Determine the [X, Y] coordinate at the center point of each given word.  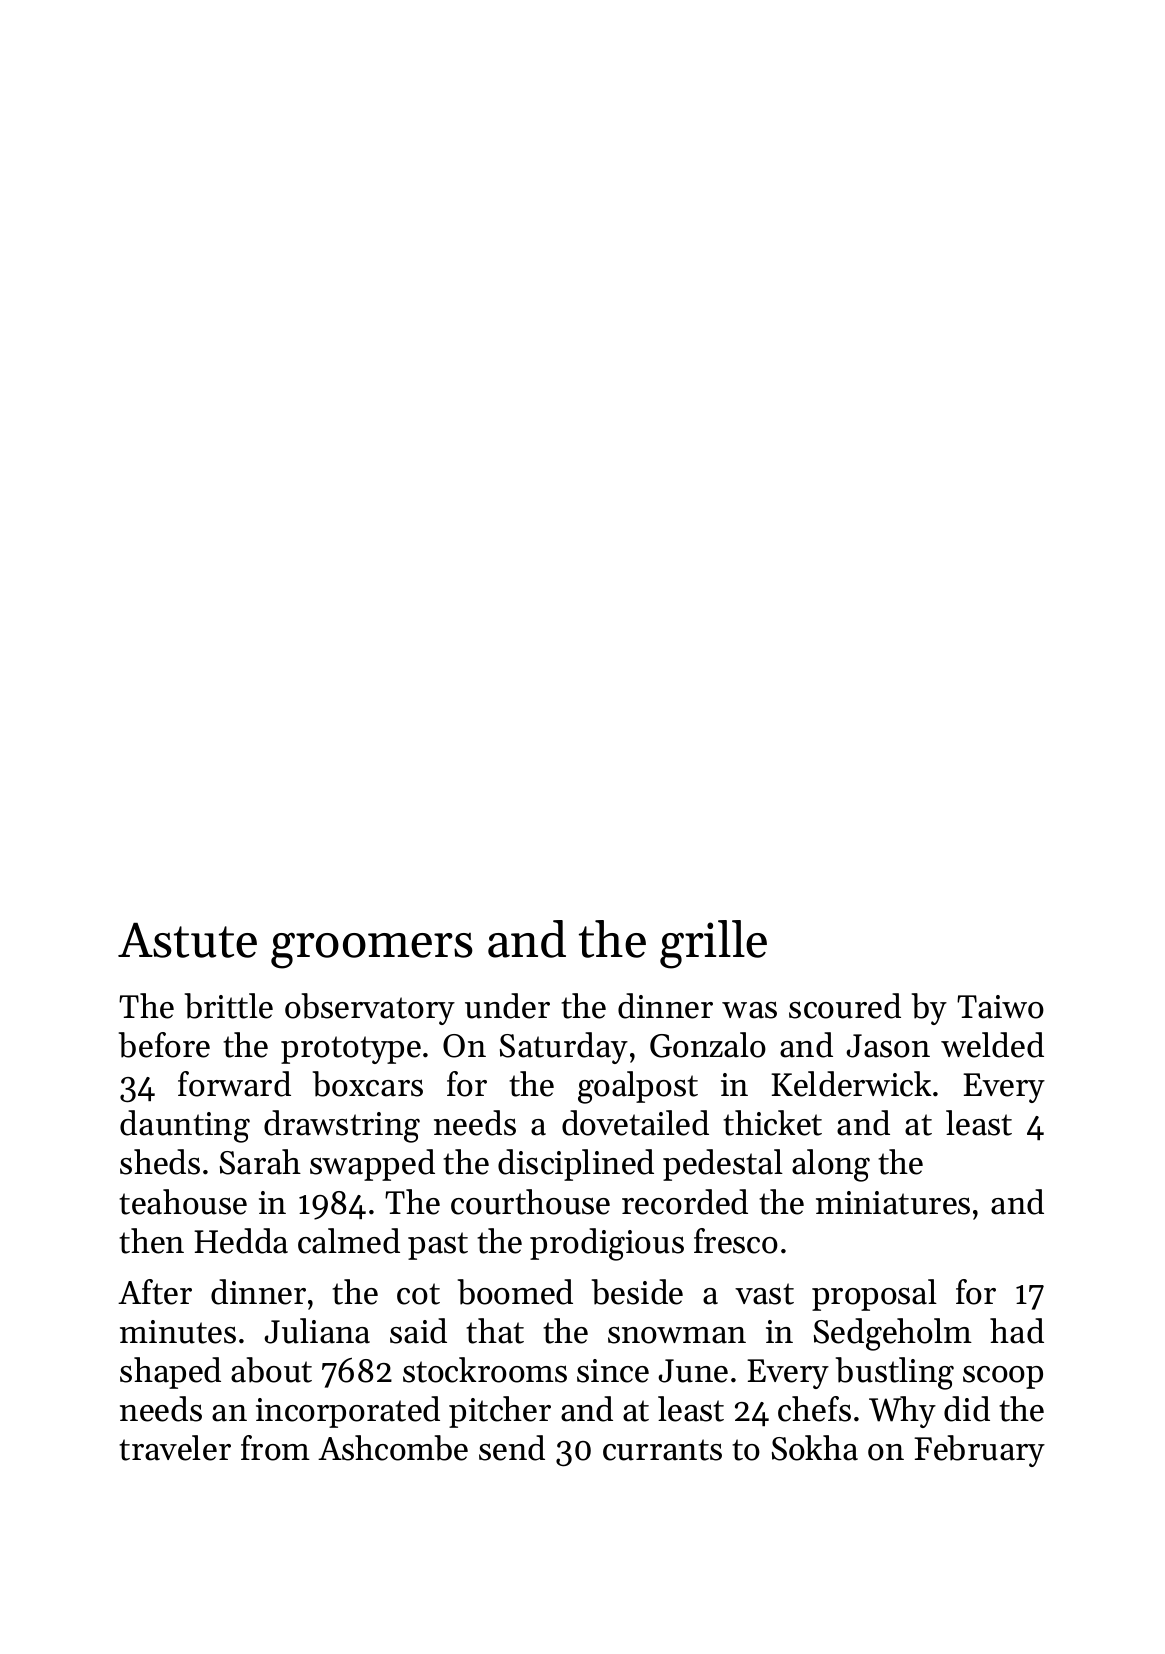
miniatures [893, 1203]
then [151, 1241]
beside [637, 1292]
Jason [888, 1046]
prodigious [607, 1244]
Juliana [317, 1331]
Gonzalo [708, 1045]
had [1017, 1331]
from [275, 1448]
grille [713, 944]
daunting [185, 1126]
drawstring [342, 1126]
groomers [372, 951]
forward [234, 1084]
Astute [187, 940]
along [831, 1165]
